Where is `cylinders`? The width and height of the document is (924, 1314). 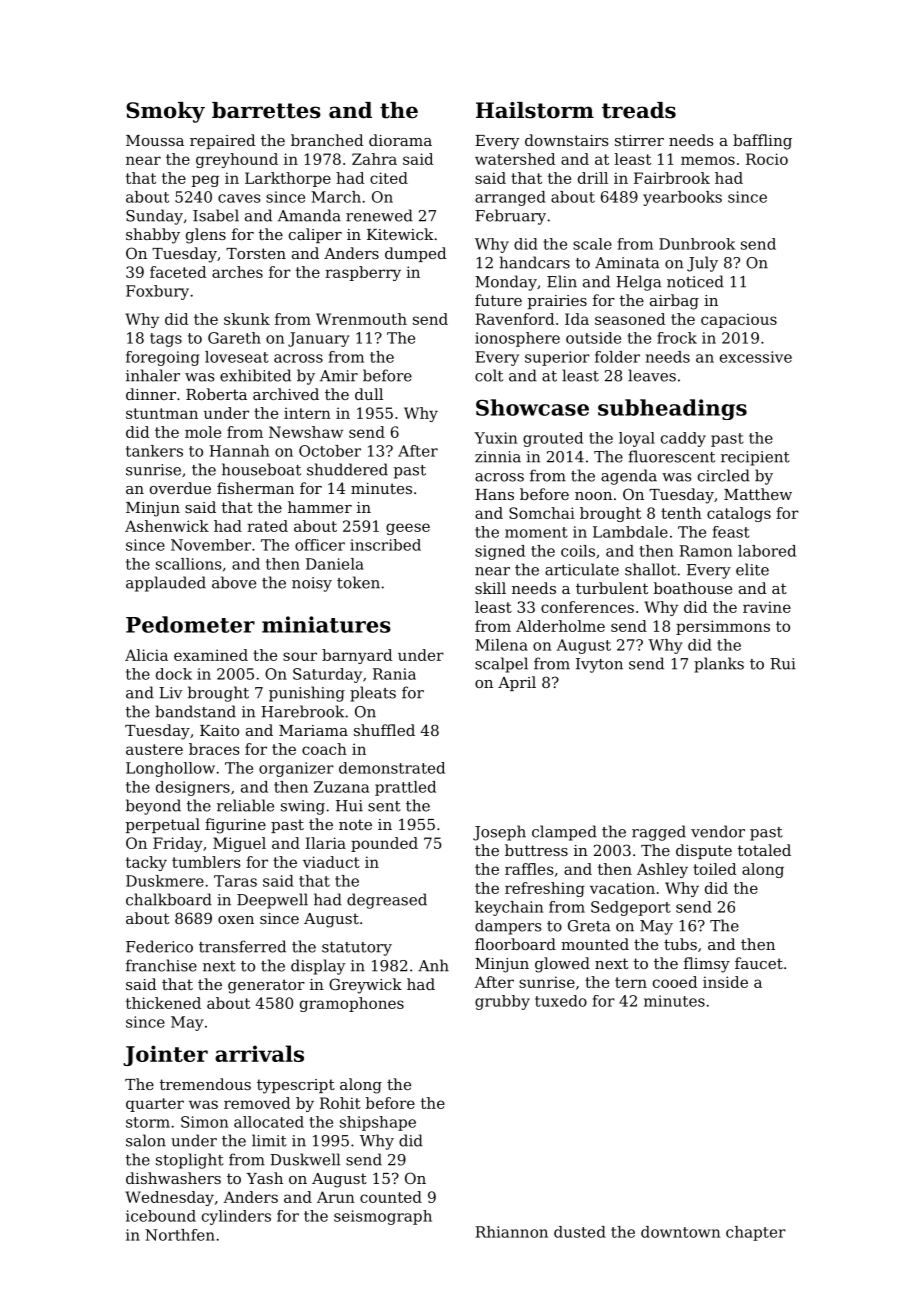
cylinders is located at coordinates (236, 1217).
